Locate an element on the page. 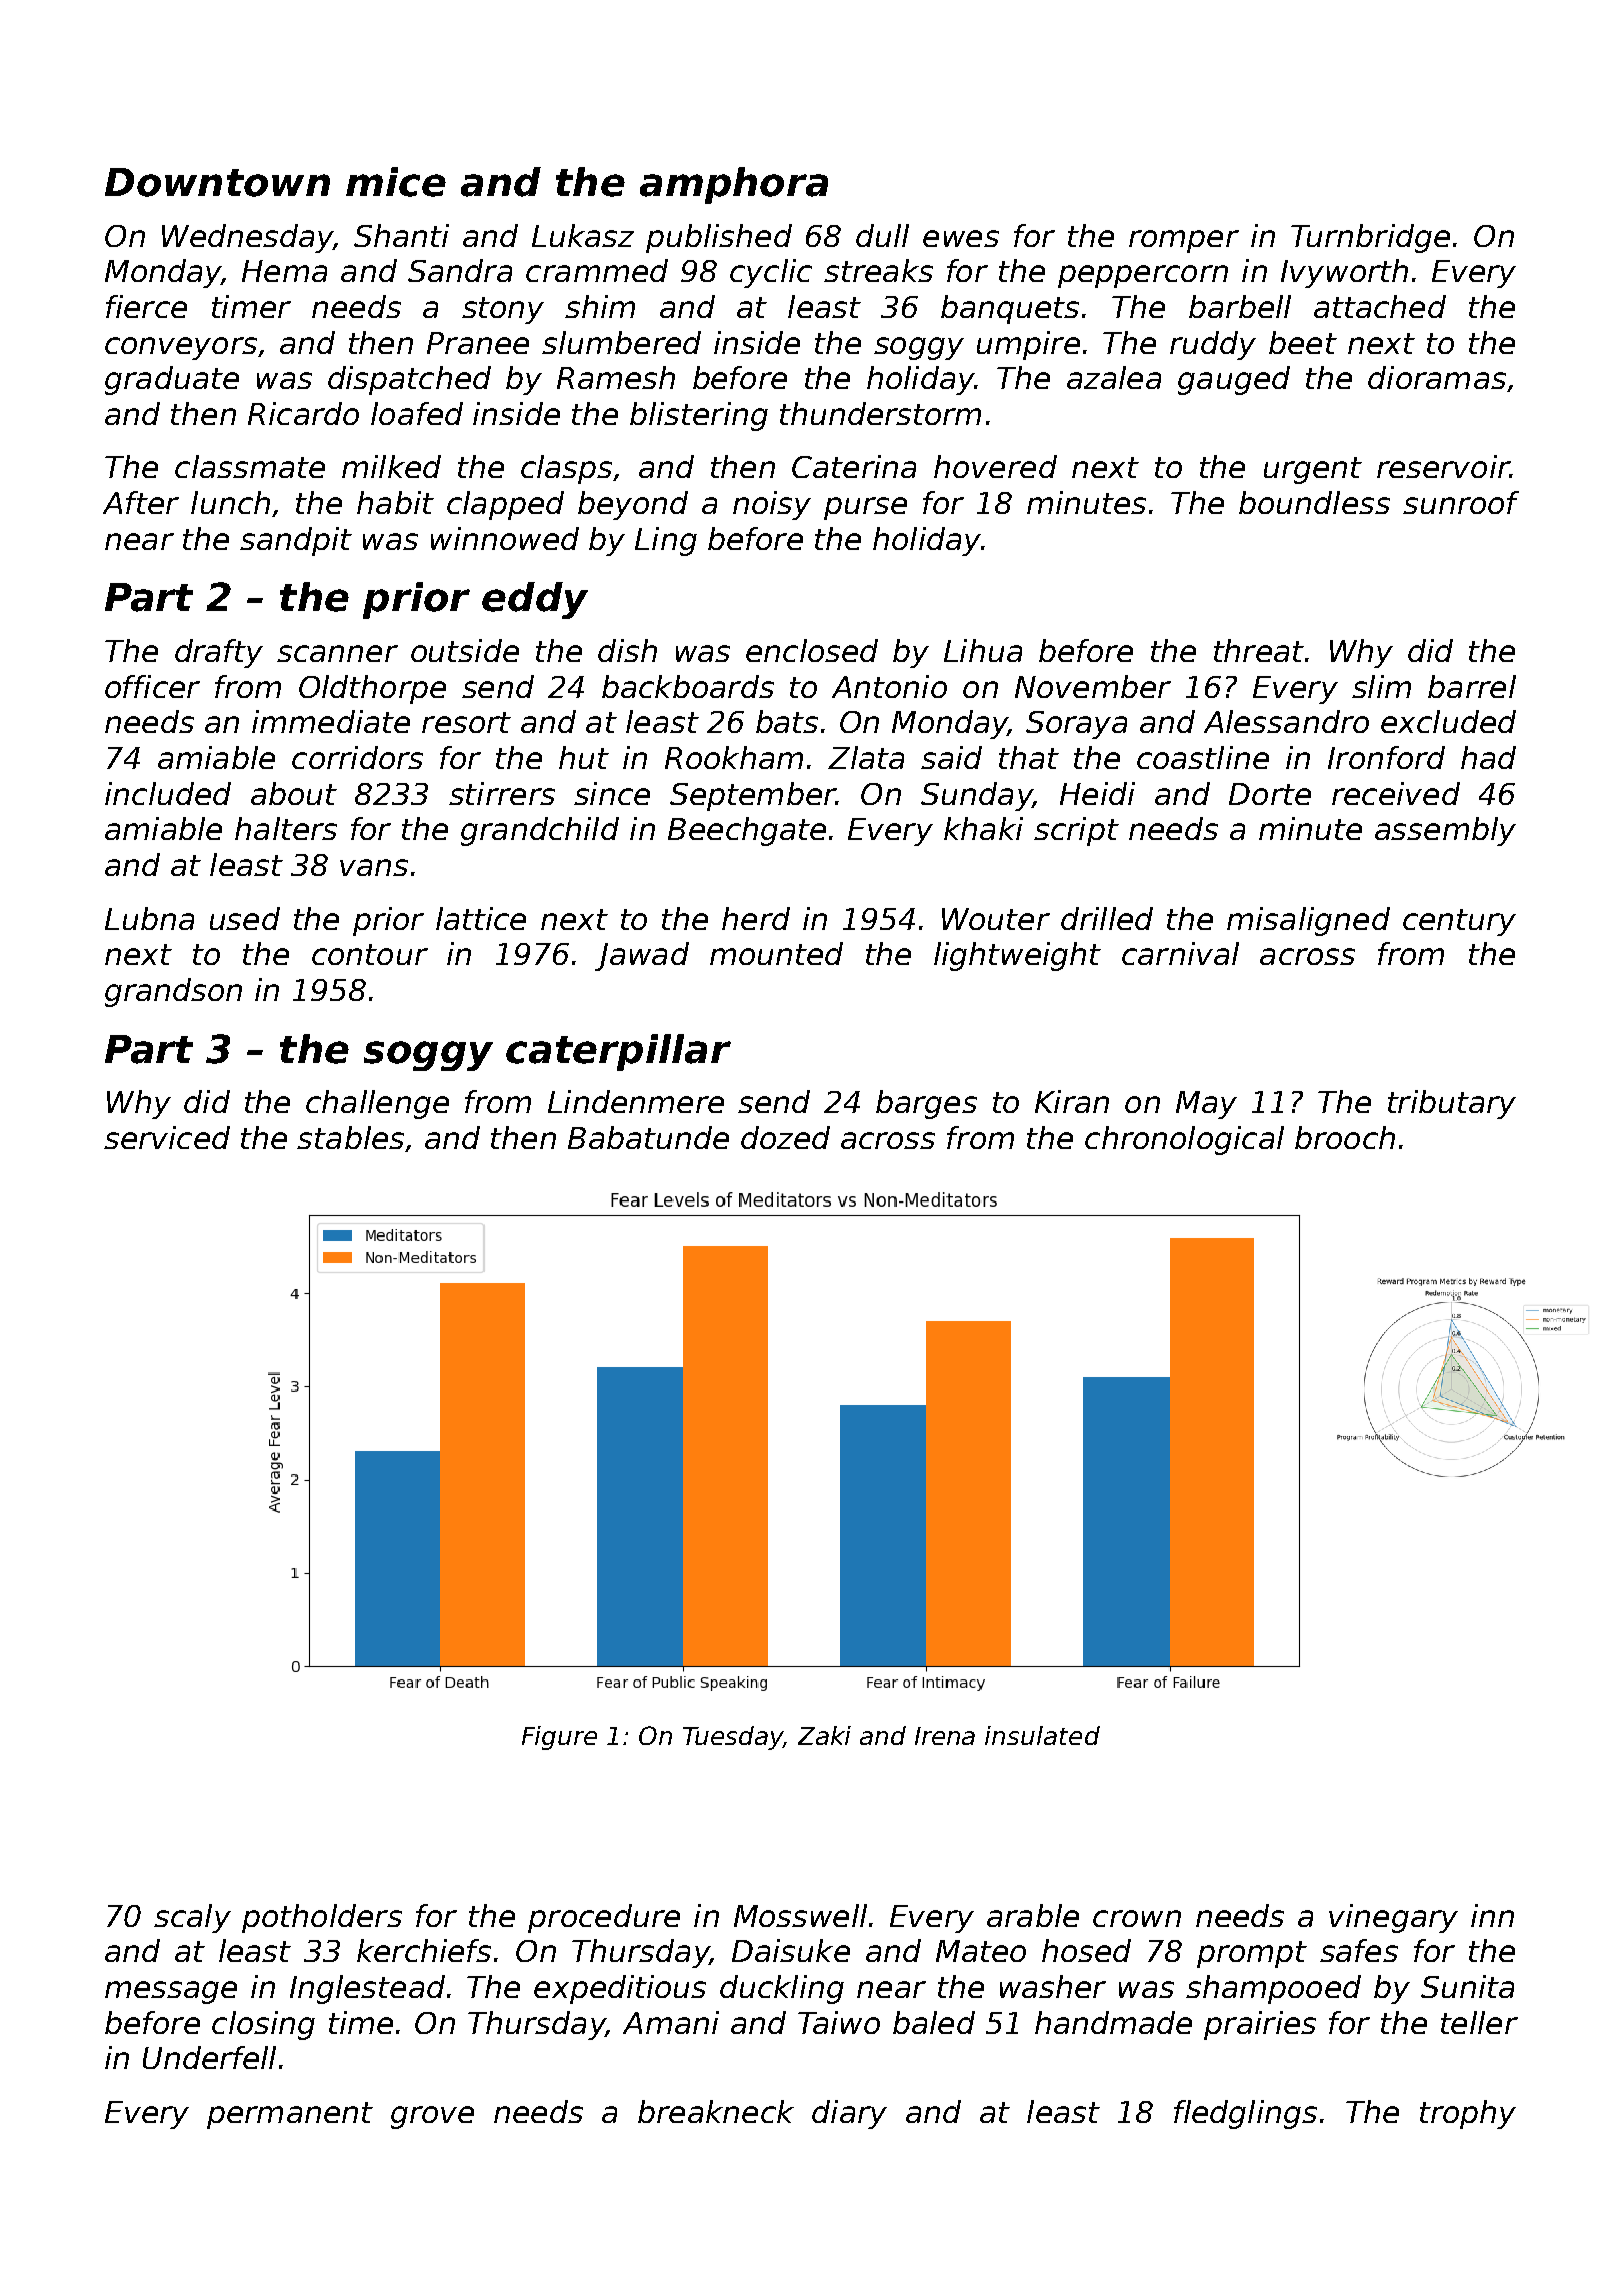 The image size is (1620, 2292). peppercorn is located at coordinates (1143, 276).
